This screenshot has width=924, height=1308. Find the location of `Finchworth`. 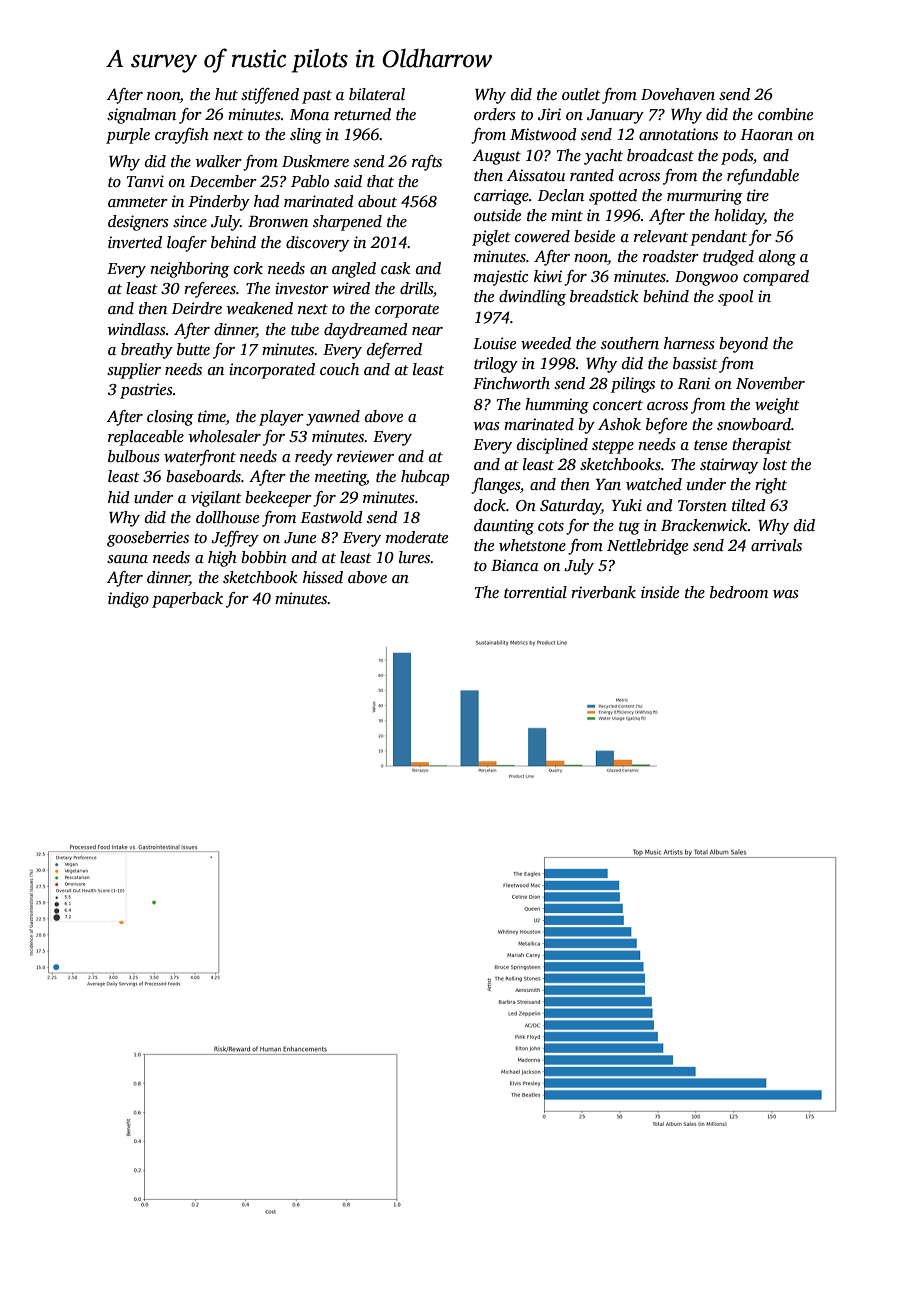

Finchworth is located at coordinates (511, 383).
